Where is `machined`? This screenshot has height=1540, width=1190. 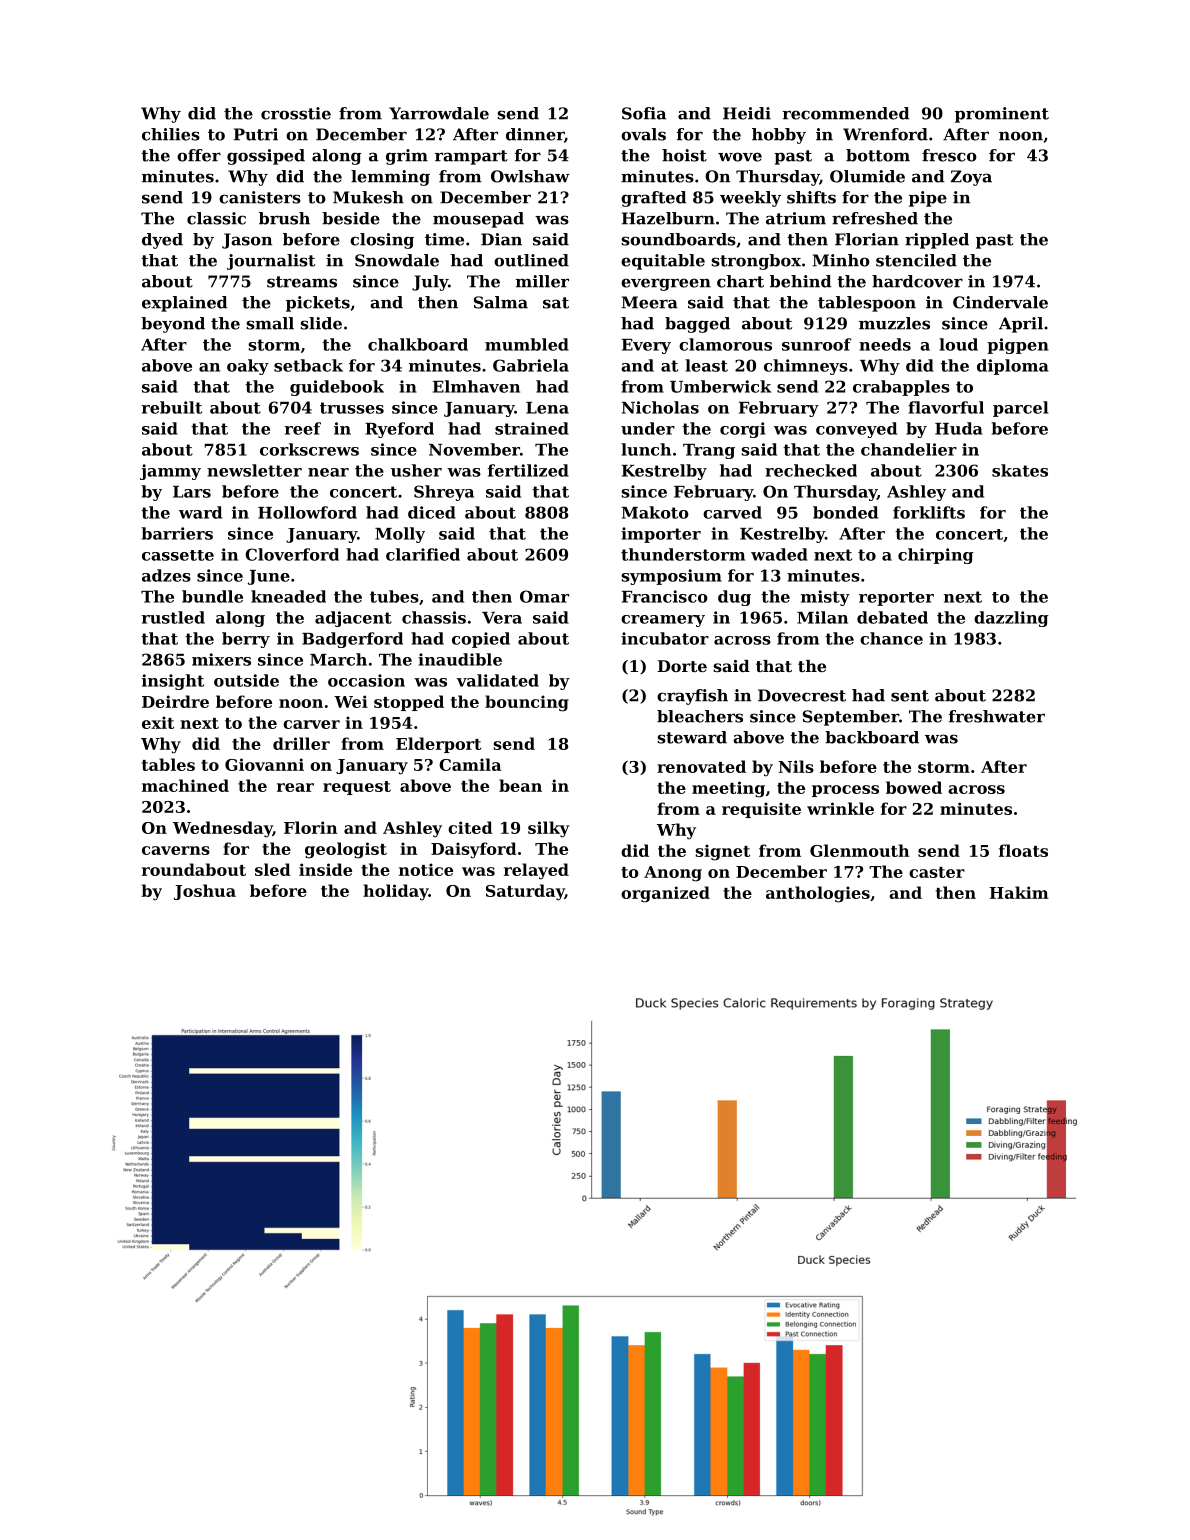
machined is located at coordinates (185, 785).
